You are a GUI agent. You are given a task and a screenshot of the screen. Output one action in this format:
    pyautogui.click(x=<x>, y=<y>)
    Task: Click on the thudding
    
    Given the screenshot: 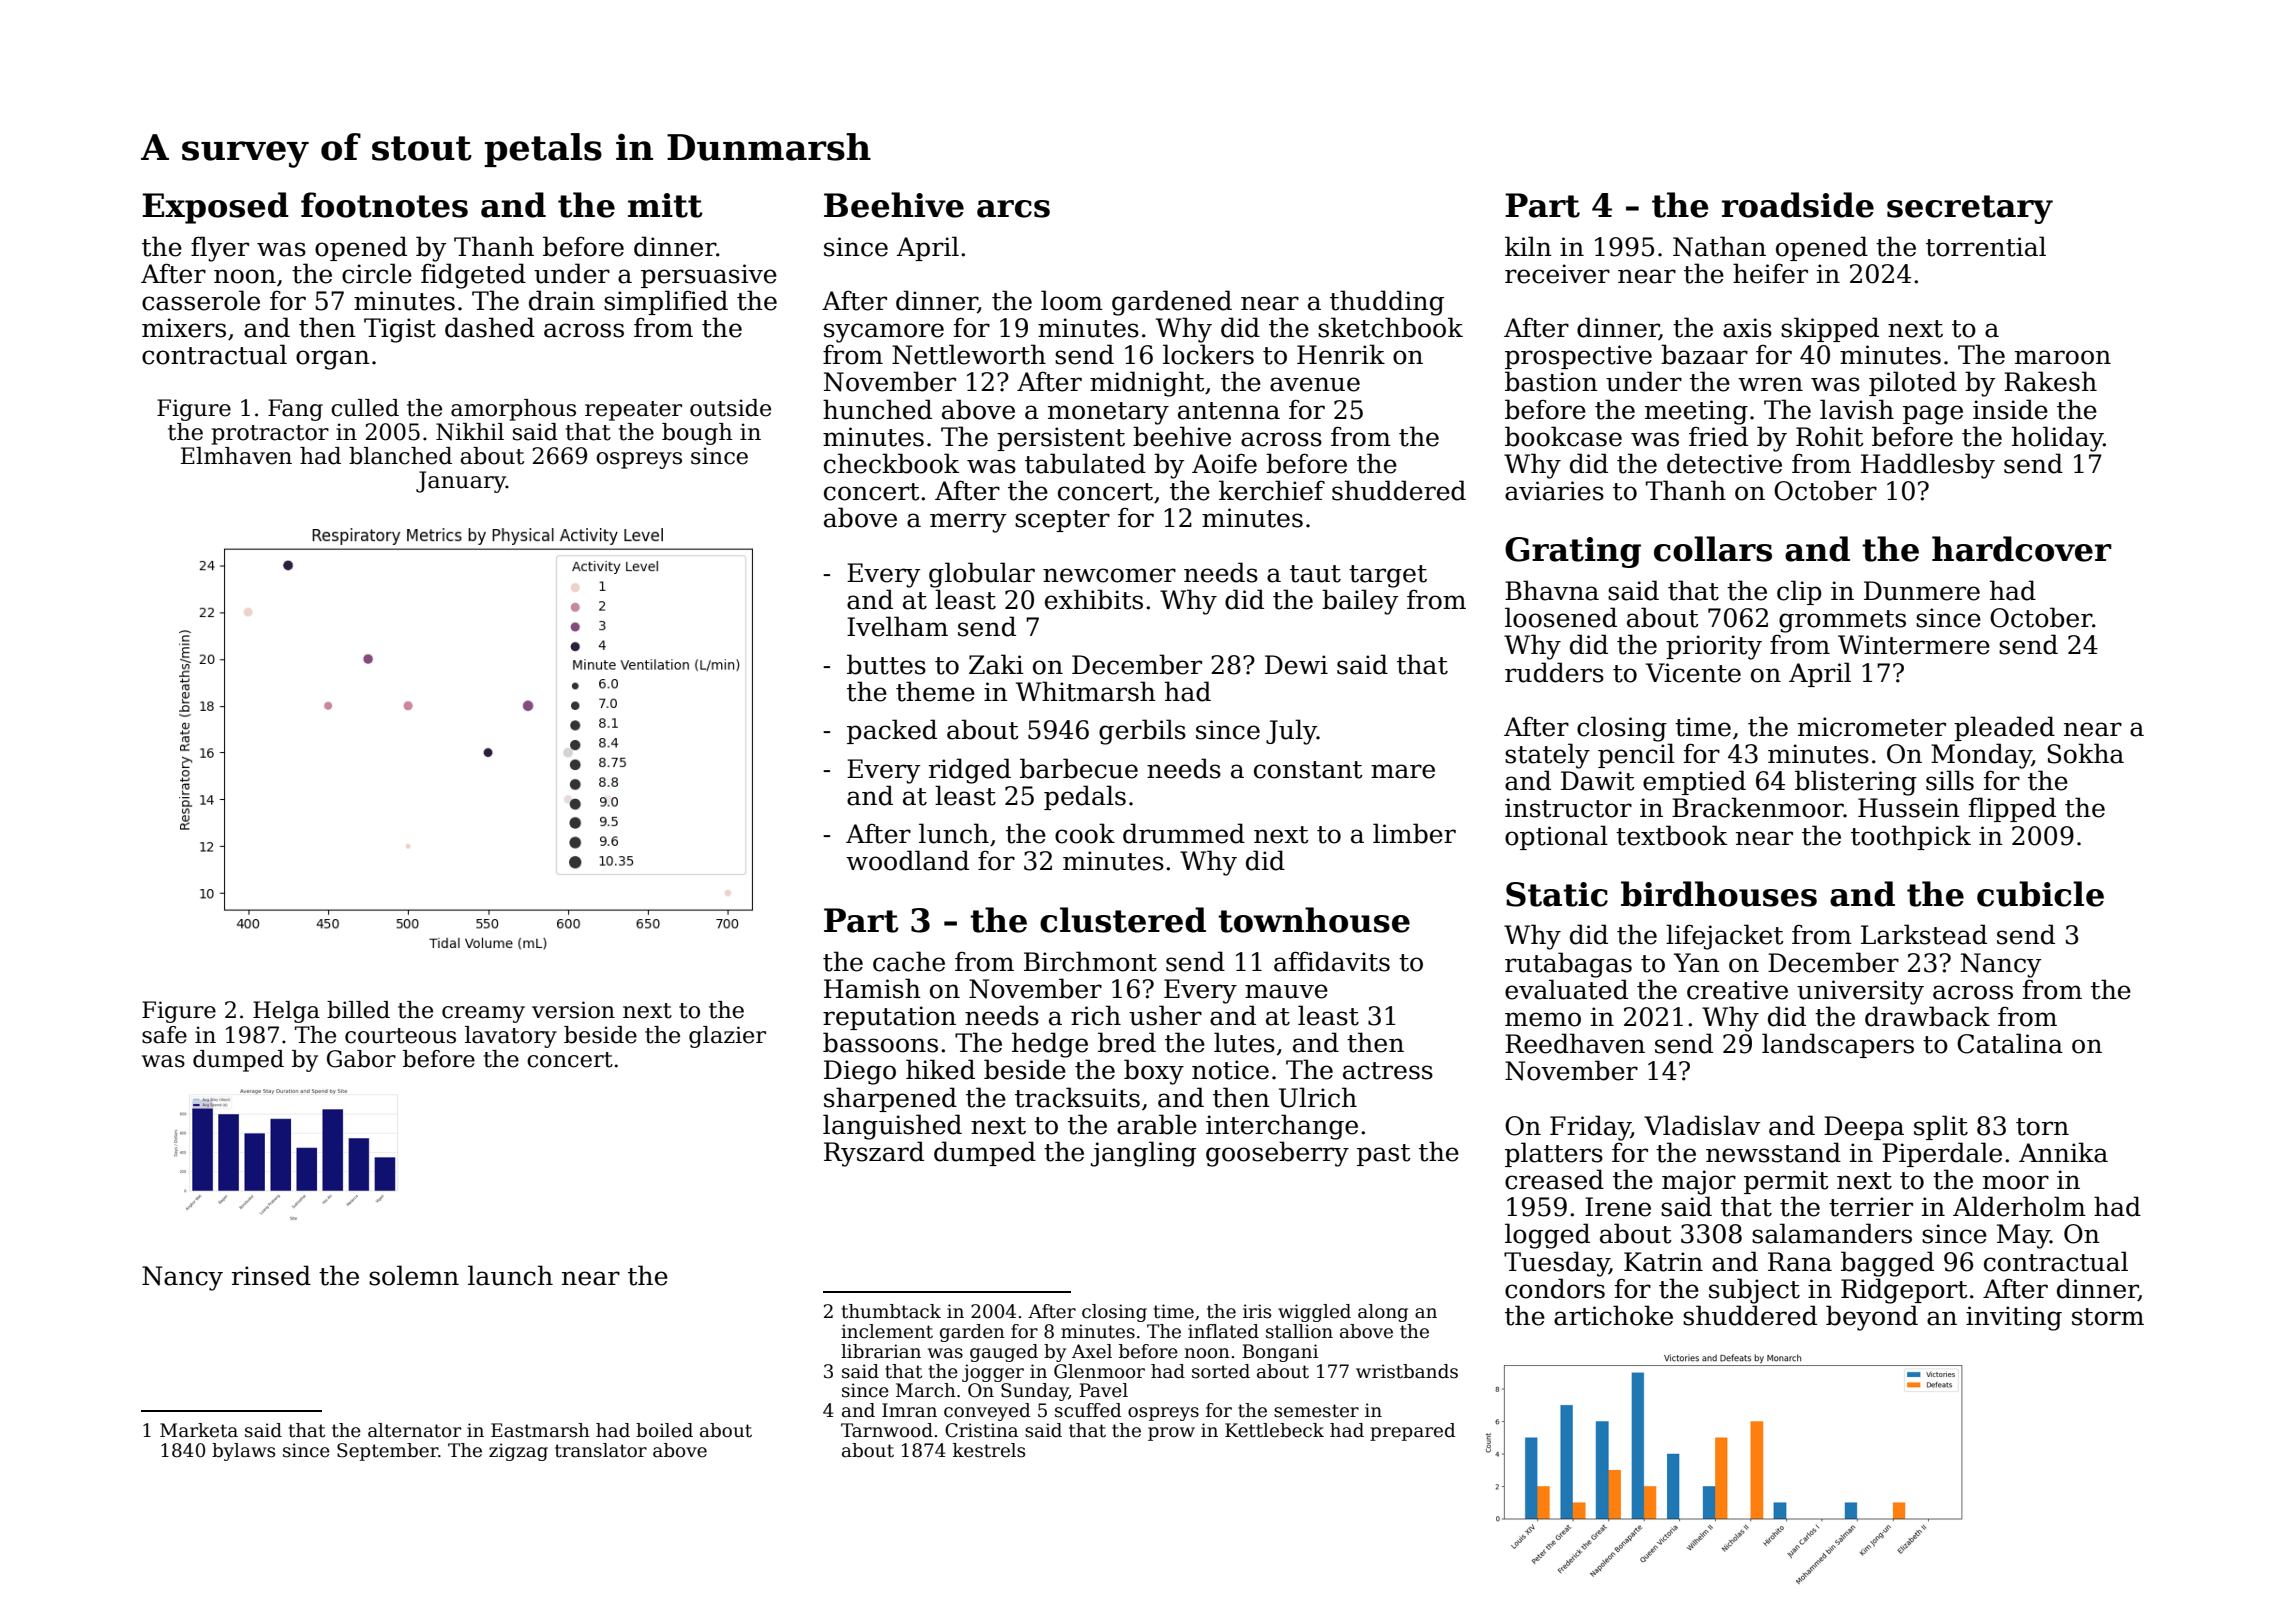 What is the action you would take?
    pyautogui.click(x=1387, y=303)
